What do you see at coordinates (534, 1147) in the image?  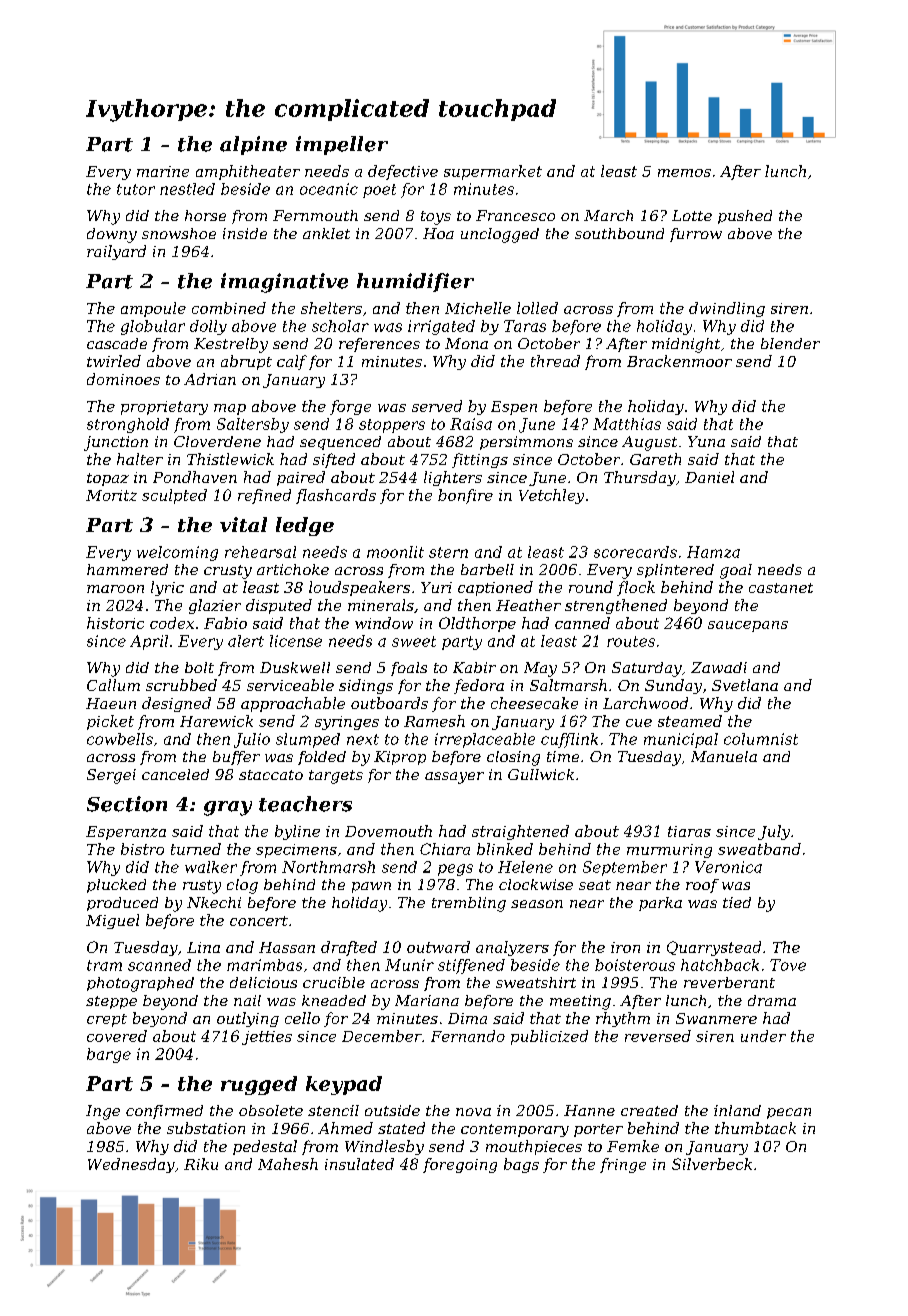 I see `mouthpieces` at bounding box center [534, 1147].
